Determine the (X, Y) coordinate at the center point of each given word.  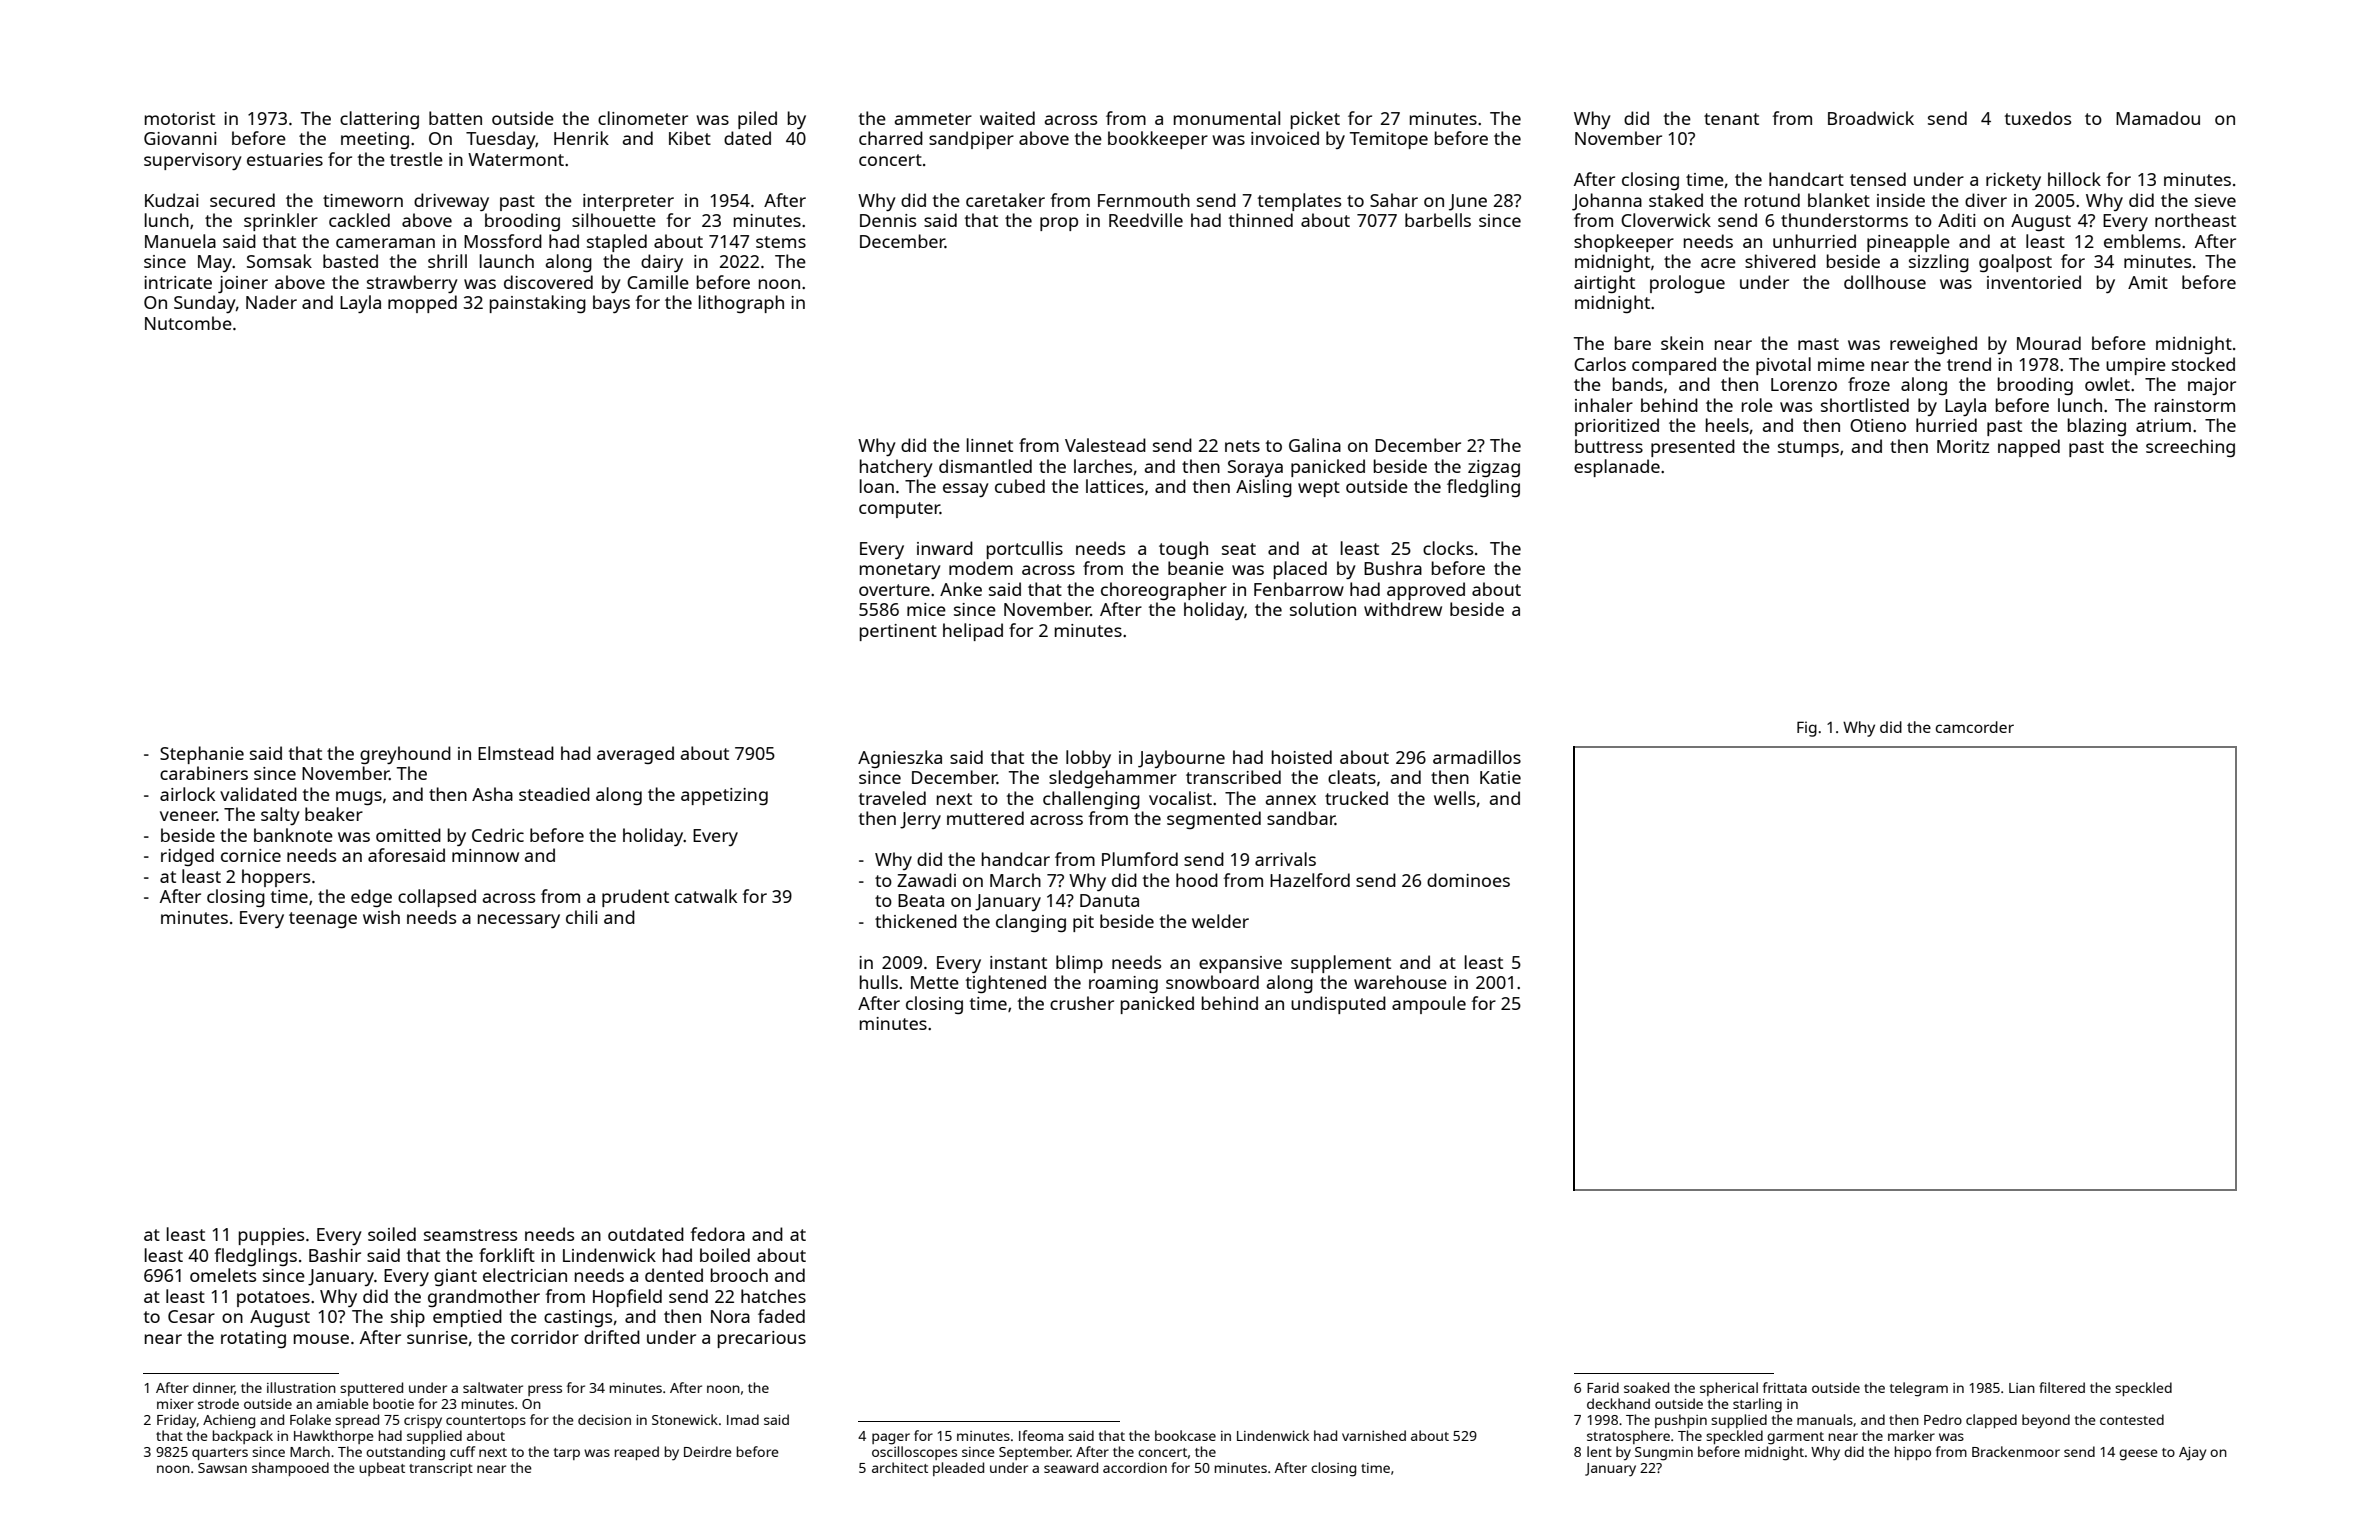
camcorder (1975, 727)
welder (1220, 921)
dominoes (1468, 880)
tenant (1731, 119)
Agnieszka (900, 759)
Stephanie (202, 755)
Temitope (1389, 140)
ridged (187, 857)
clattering (379, 120)
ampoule (1429, 1005)
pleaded (958, 1469)
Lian (2022, 1388)
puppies (271, 1236)
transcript (441, 1469)
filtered (2062, 1387)
